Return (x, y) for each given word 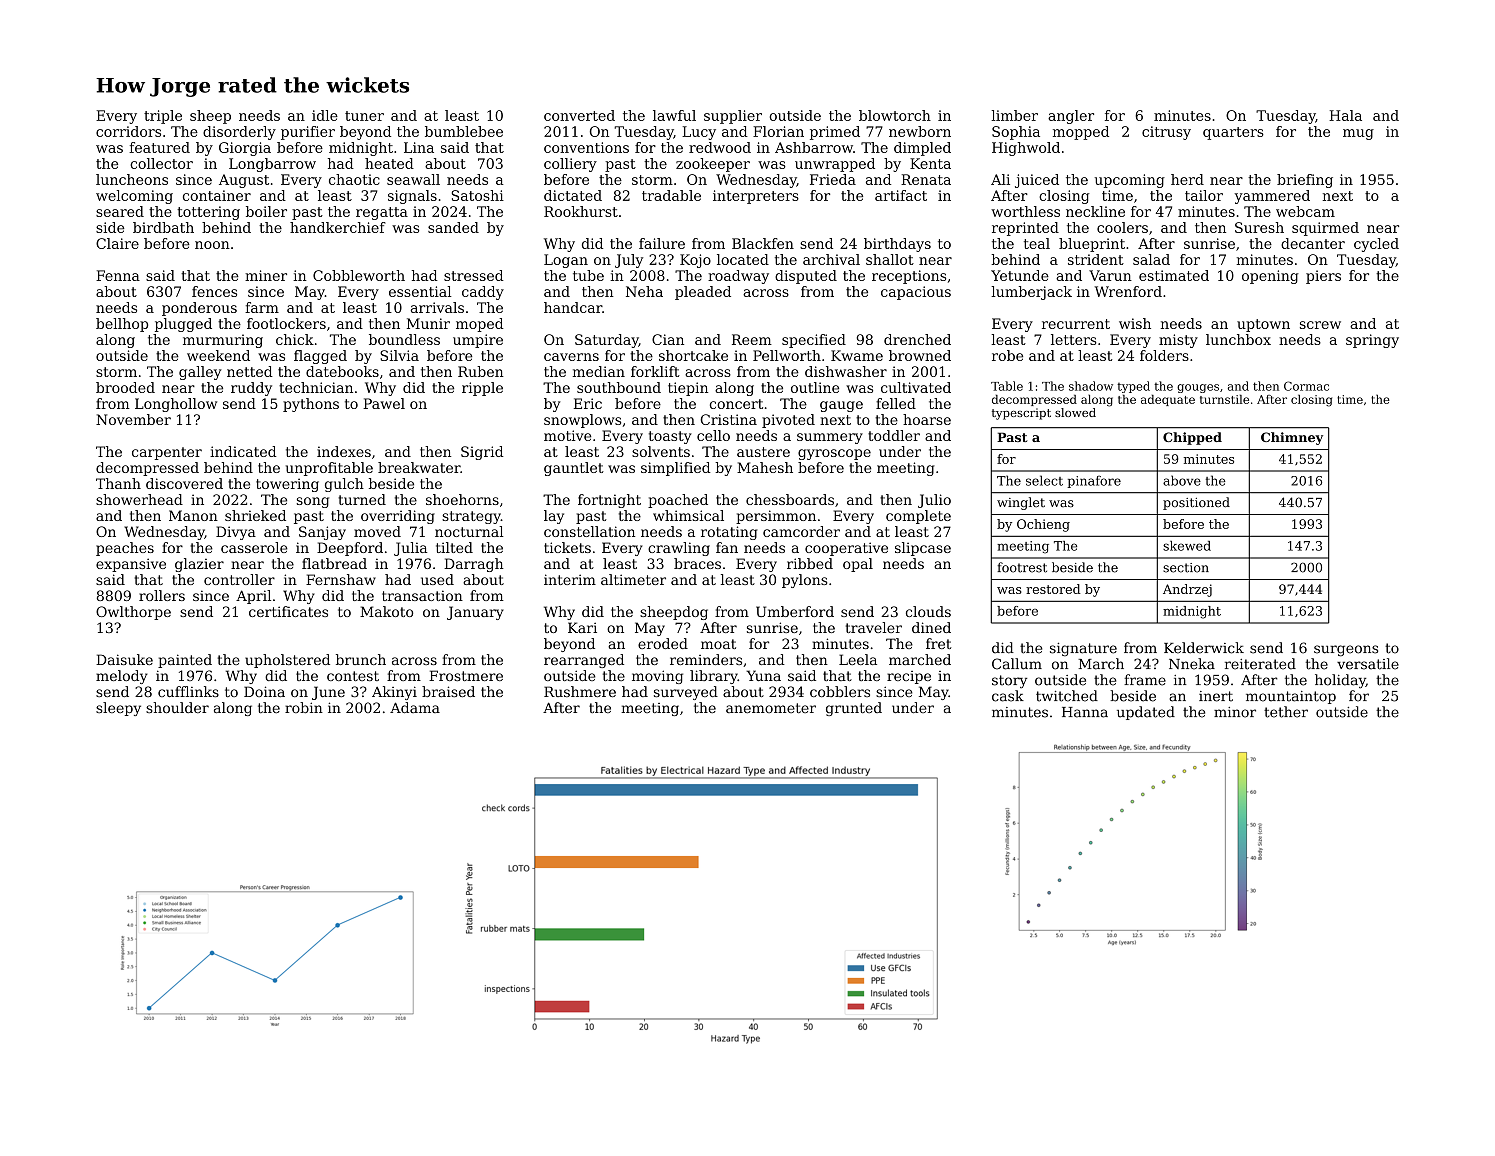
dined (931, 627)
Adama (415, 707)
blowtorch (895, 115)
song (313, 502)
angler (1071, 117)
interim (570, 579)
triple (163, 117)
